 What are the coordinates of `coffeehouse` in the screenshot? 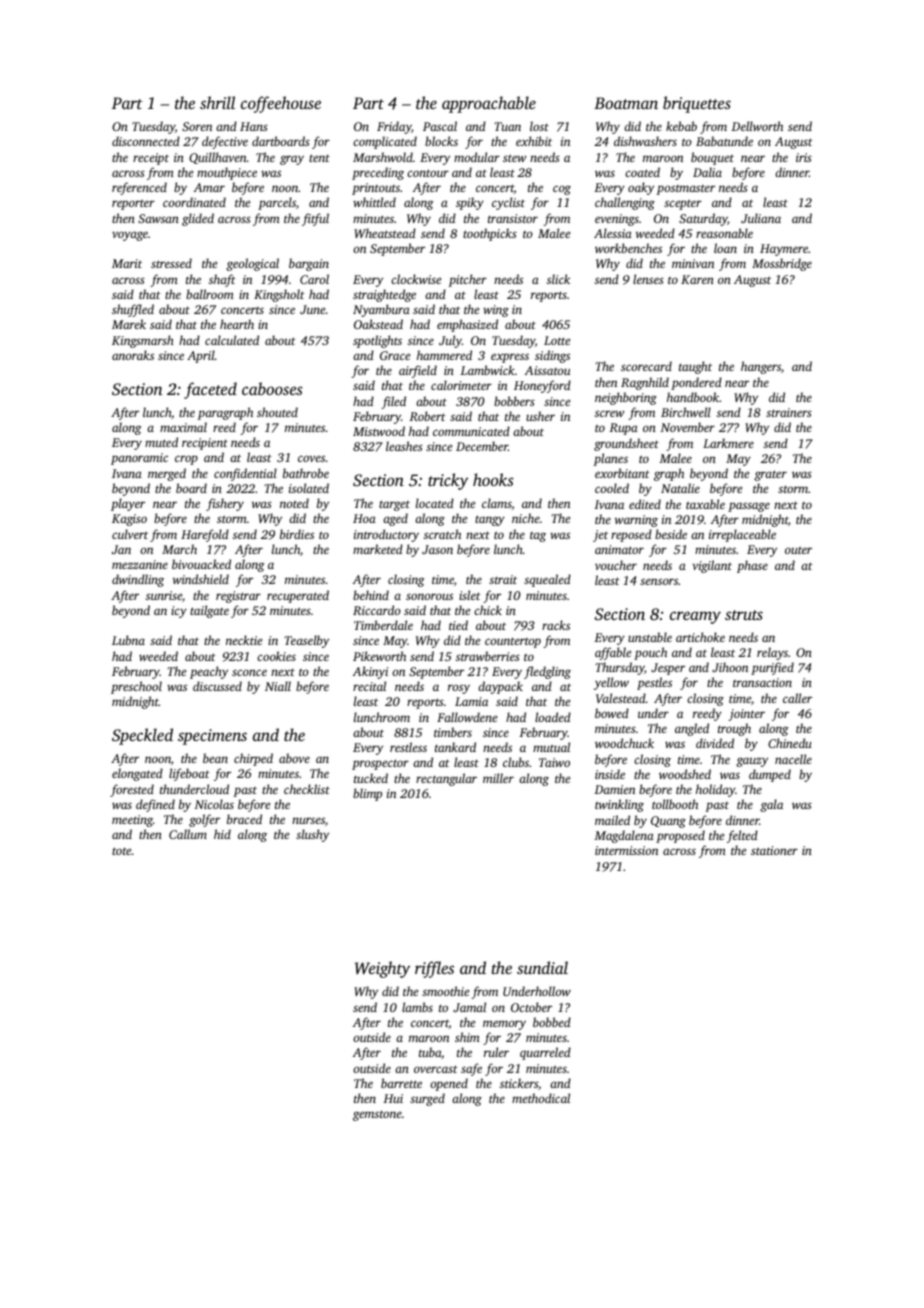 It's located at (281, 104).
